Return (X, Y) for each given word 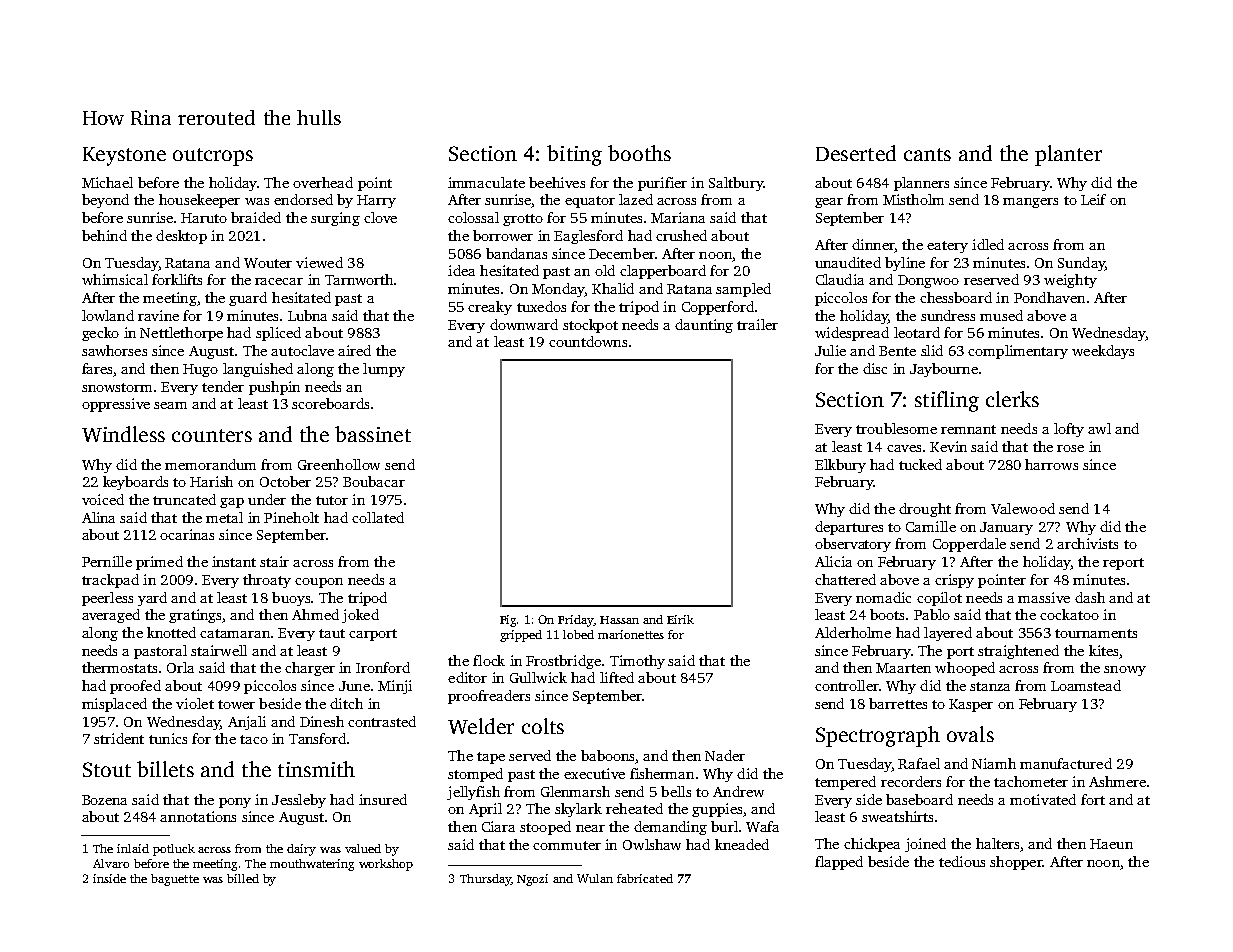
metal (224, 517)
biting (574, 155)
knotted (171, 632)
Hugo (200, 370)
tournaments (1096, 633)
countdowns (588, 341)
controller (847, 685)
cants (927, 154)
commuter (567, 845)
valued (363, 848)
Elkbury (840, 466)
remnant (968, 429)
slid (932, 350)
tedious (962, 861)
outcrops (213, 157)
